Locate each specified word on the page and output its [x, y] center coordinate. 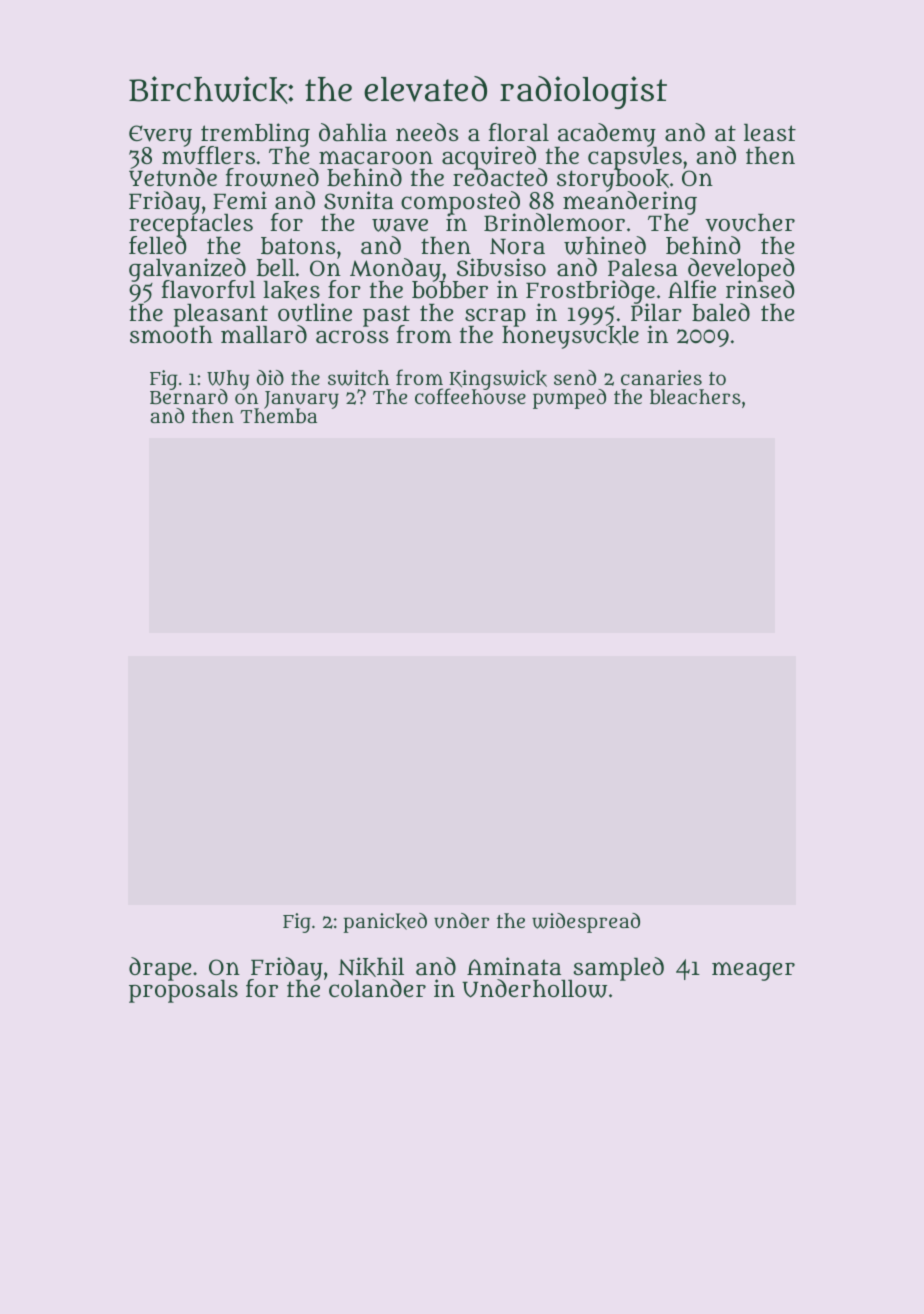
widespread [586, 923]
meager [753, 971]
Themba [278, 416]
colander [377, 988]
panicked [385, 923]
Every [160, 136]
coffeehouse [470, 397]
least [770, 132]
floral [519, 132]
